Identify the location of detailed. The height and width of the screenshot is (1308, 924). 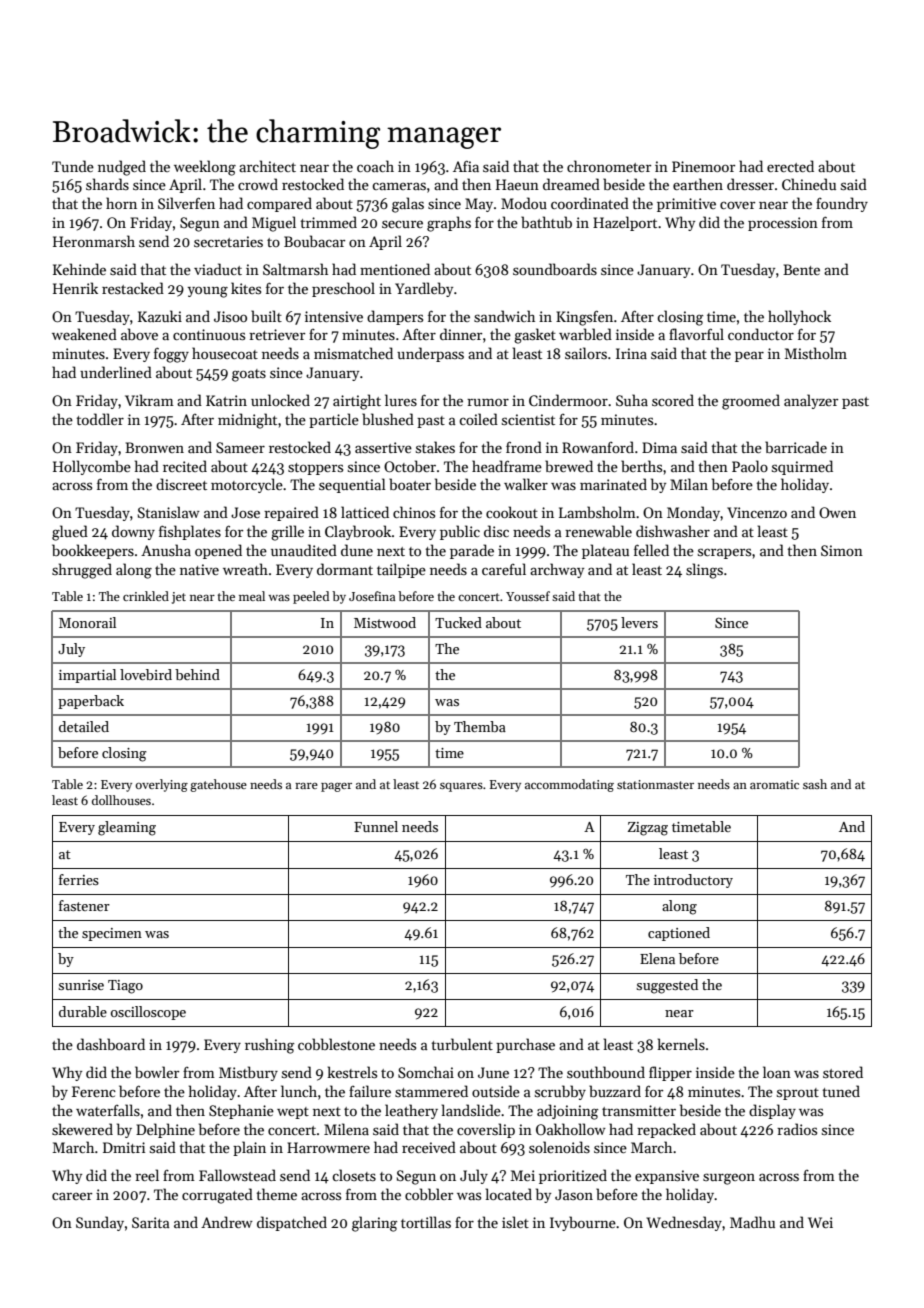
(84, 726).
